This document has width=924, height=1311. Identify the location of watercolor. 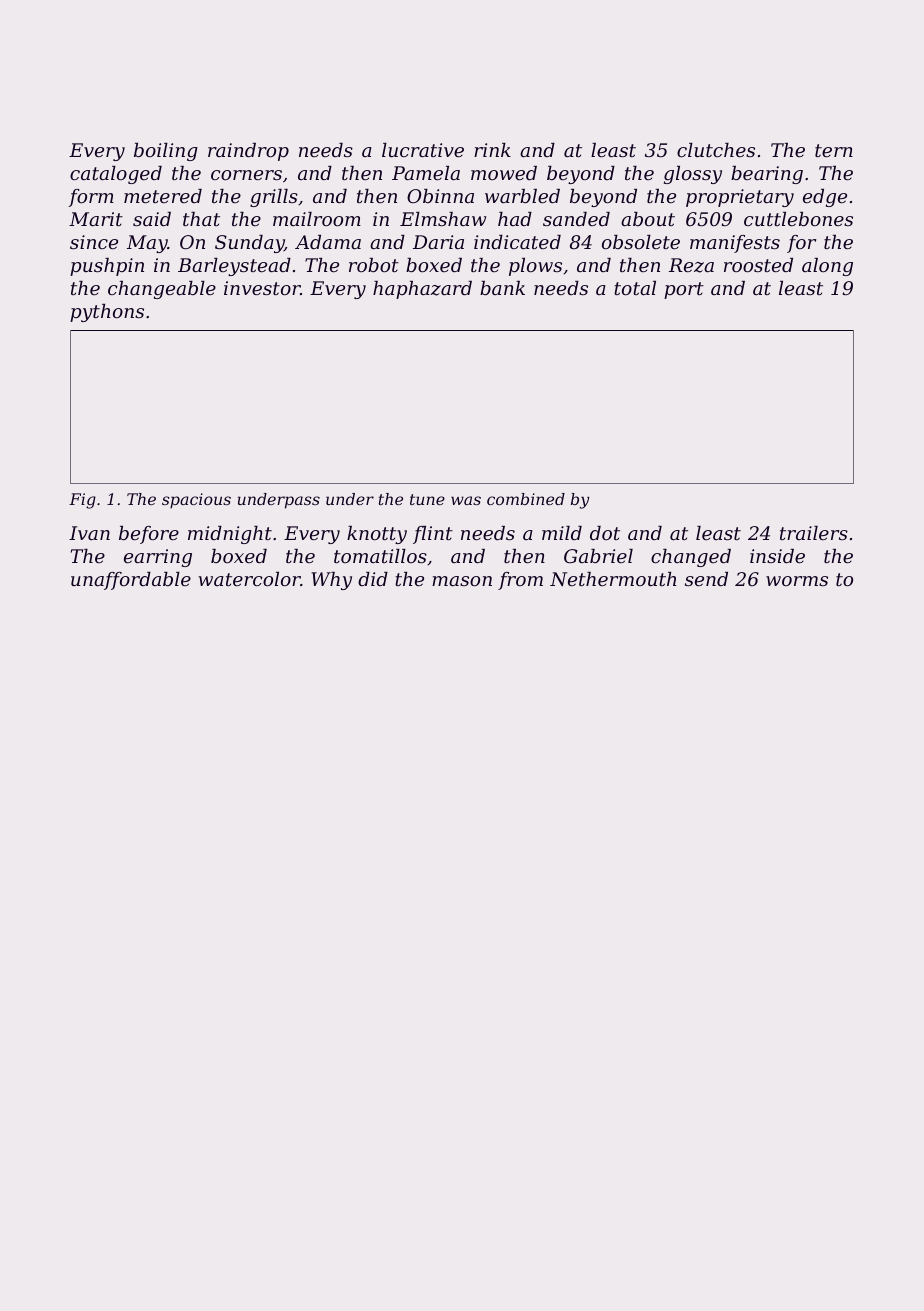
(250, 579).
